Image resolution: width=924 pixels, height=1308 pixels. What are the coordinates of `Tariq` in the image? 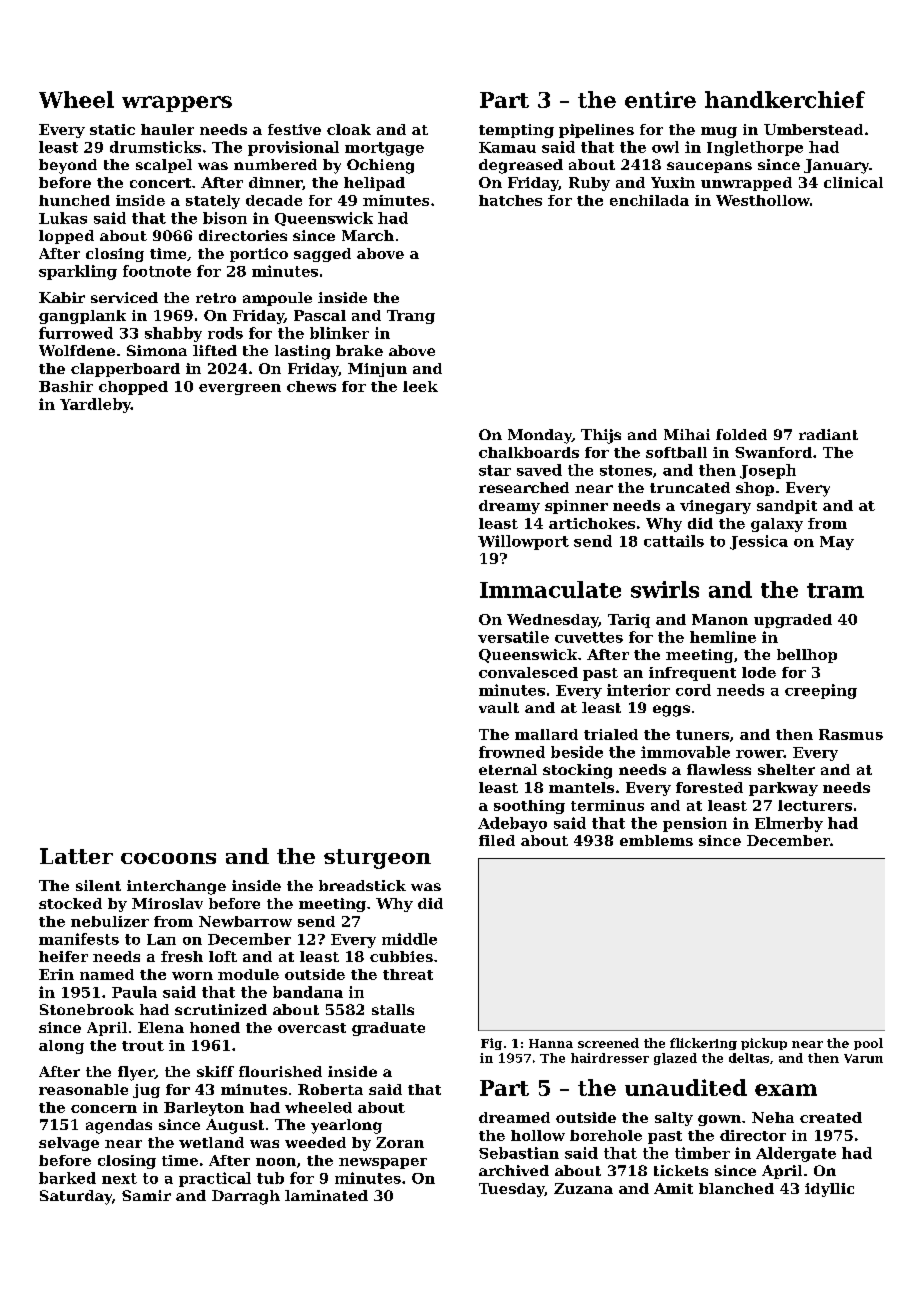 It's located at (629, 621).
